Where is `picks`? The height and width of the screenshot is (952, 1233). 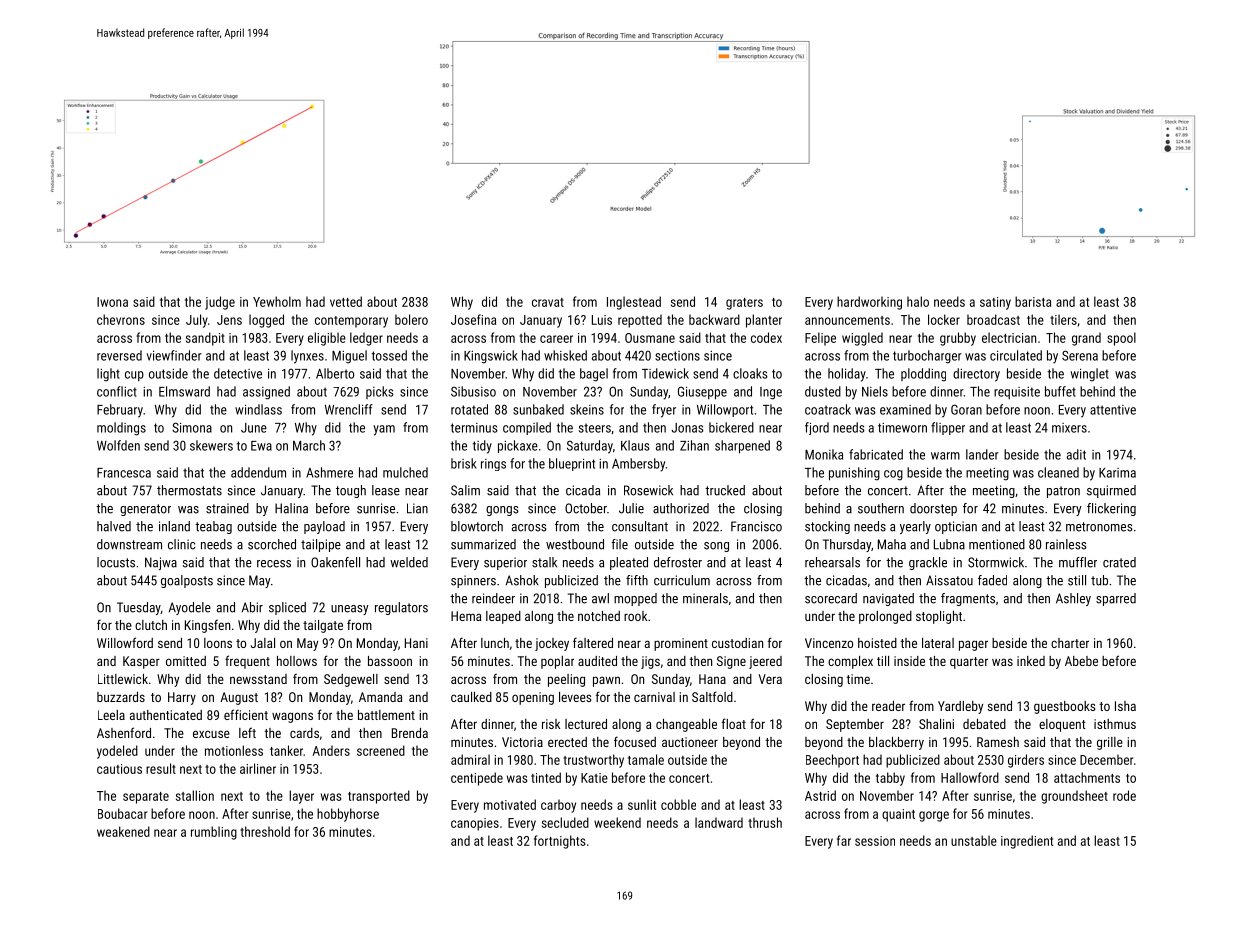
picks is located at coordinates (380, 392).
